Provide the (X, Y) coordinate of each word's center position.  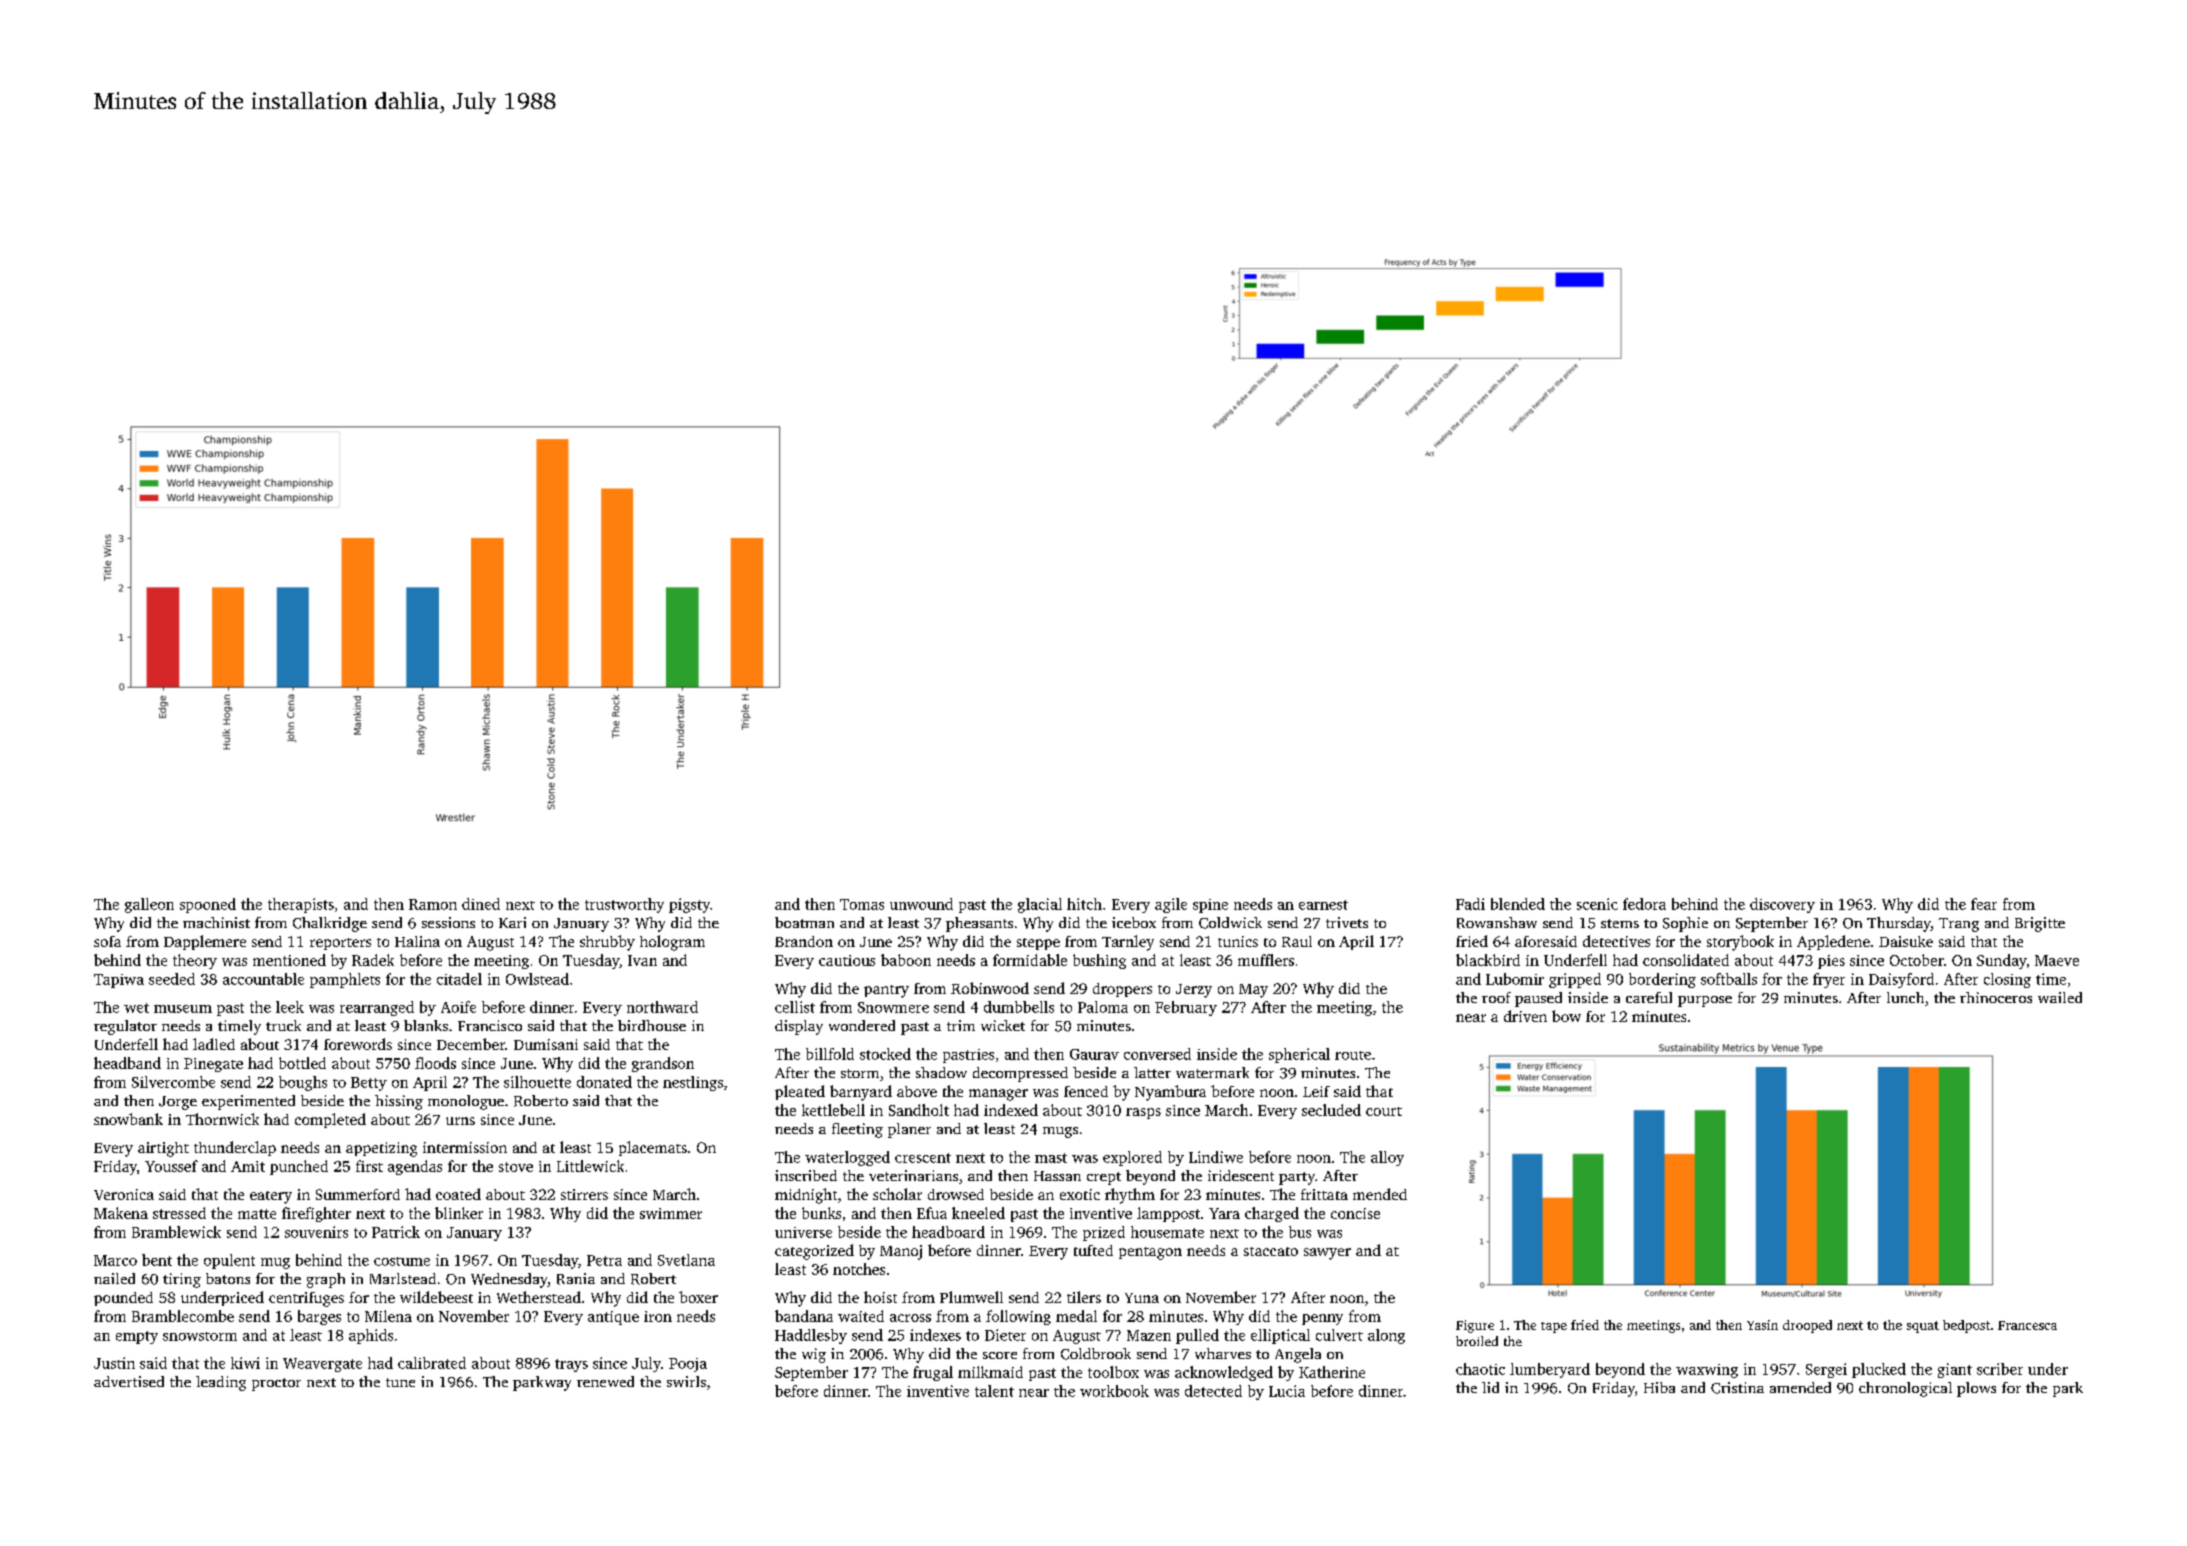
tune (400, 1382)
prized (1104, 1233)
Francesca (2027, 1325)
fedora (1644, 904)
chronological (1905, 1389)
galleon (149, 905)
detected (1213, 1391)
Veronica (124, 1194)
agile (1171, 905)
